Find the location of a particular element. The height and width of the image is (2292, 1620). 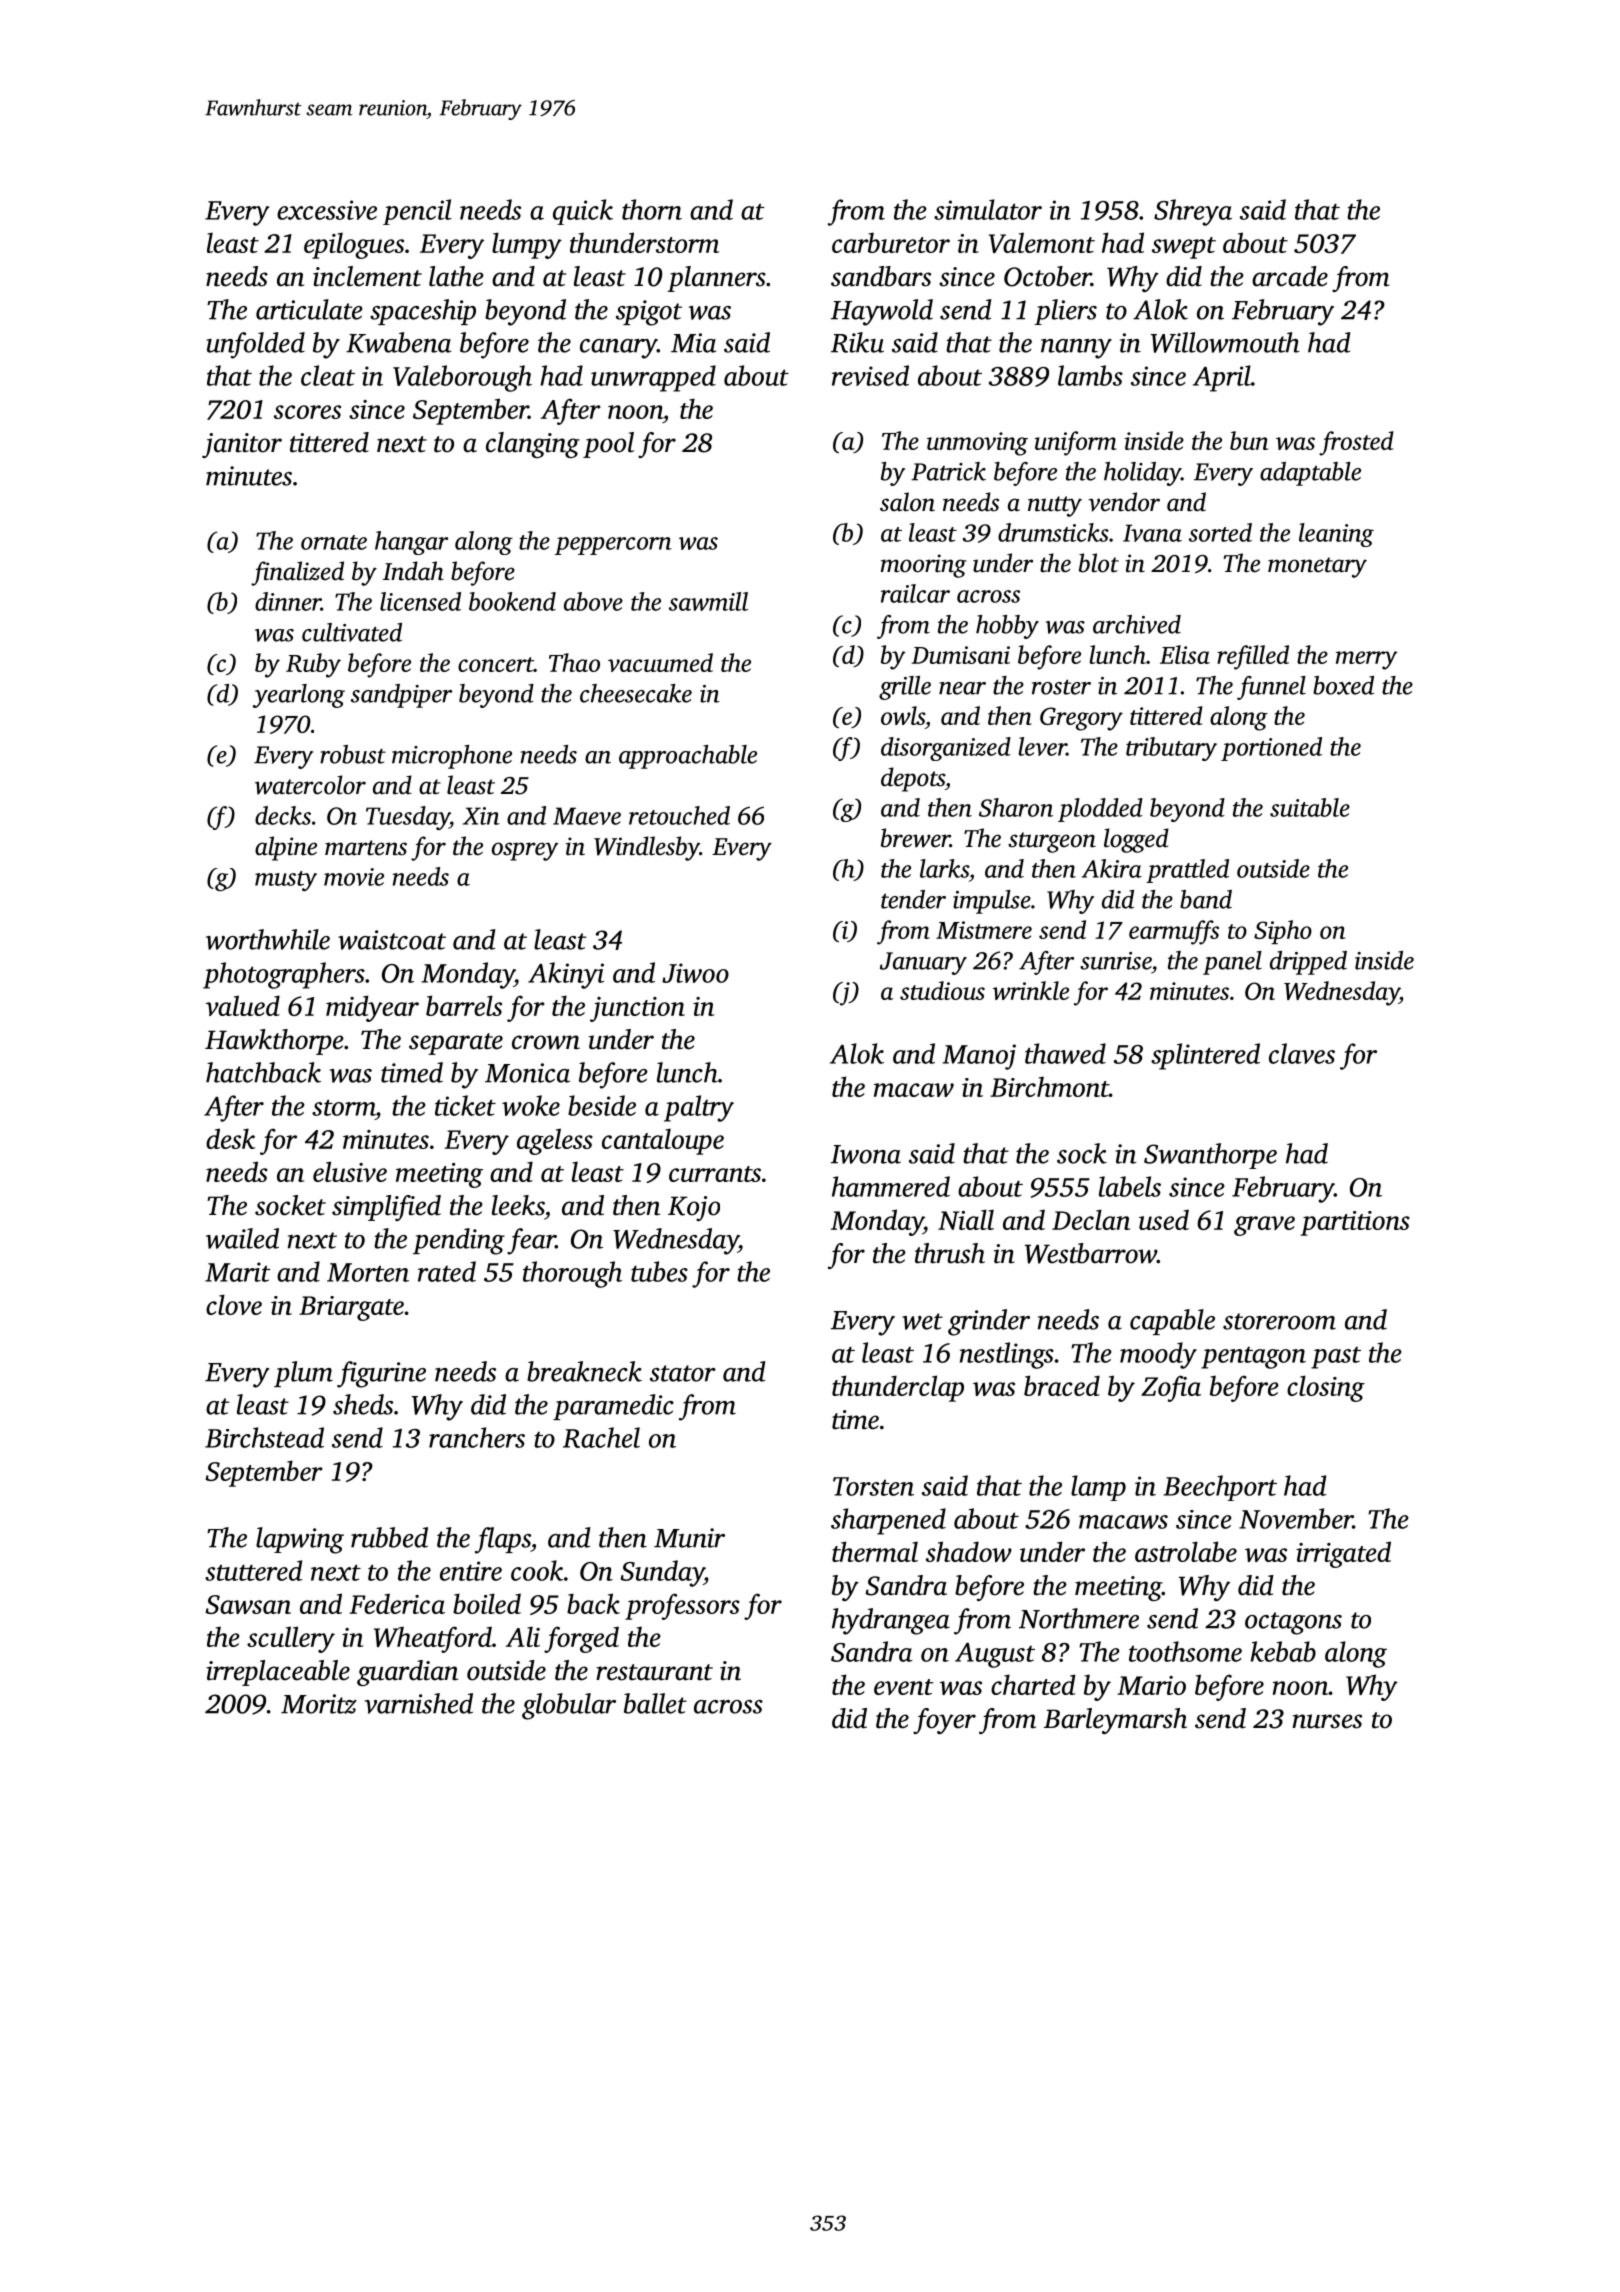

foyer is located at coordinates (944, 1721).
